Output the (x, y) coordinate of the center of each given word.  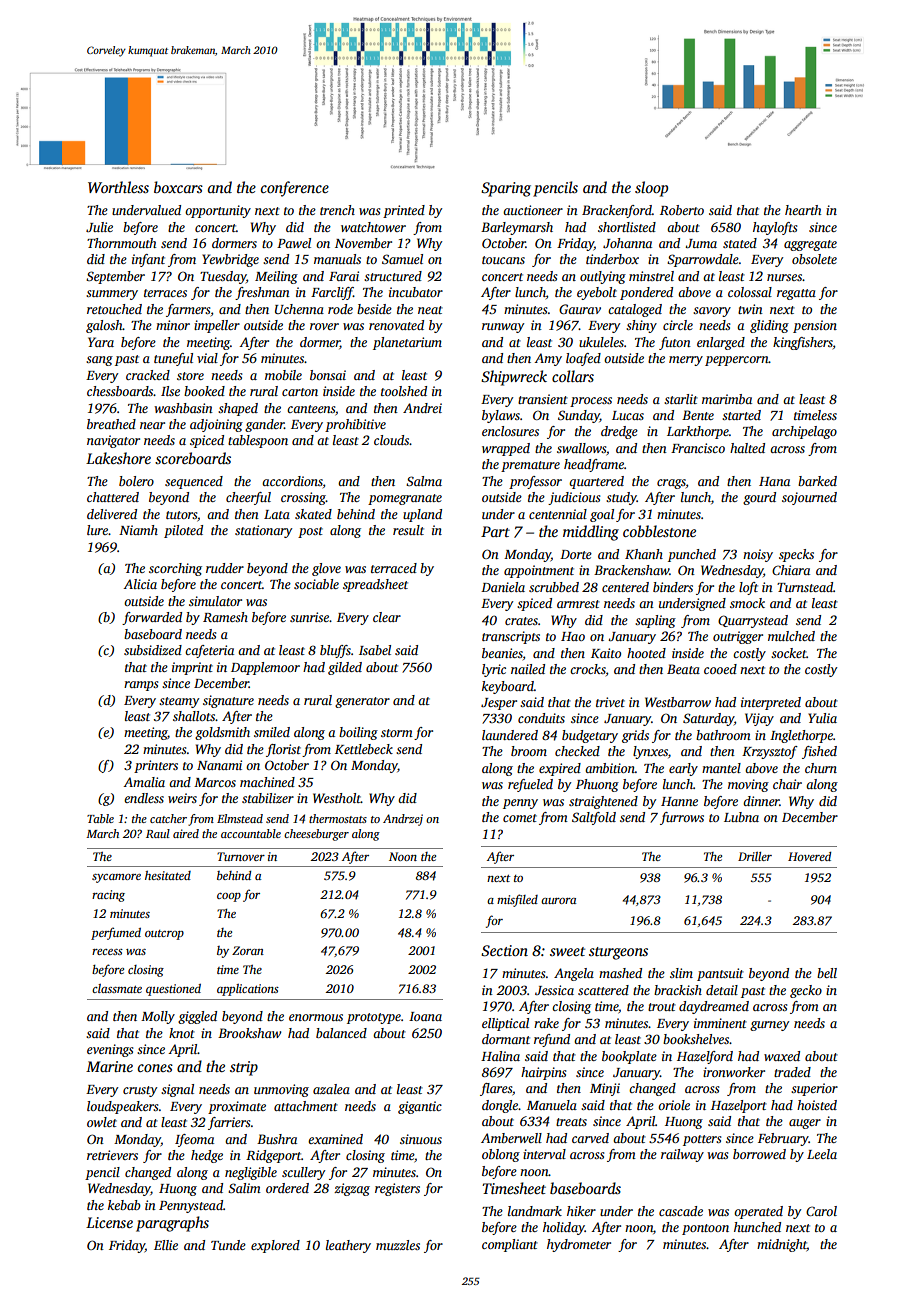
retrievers (112, 1155)
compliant (510, 1245)
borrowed (759, 1154)
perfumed (116, 933)
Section (504, 951)
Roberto (682, 210)
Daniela (503, 587)
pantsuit (720, 974)
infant (148, 260)
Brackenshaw (631, 570)
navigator (113, 441)
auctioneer (533, 210)
